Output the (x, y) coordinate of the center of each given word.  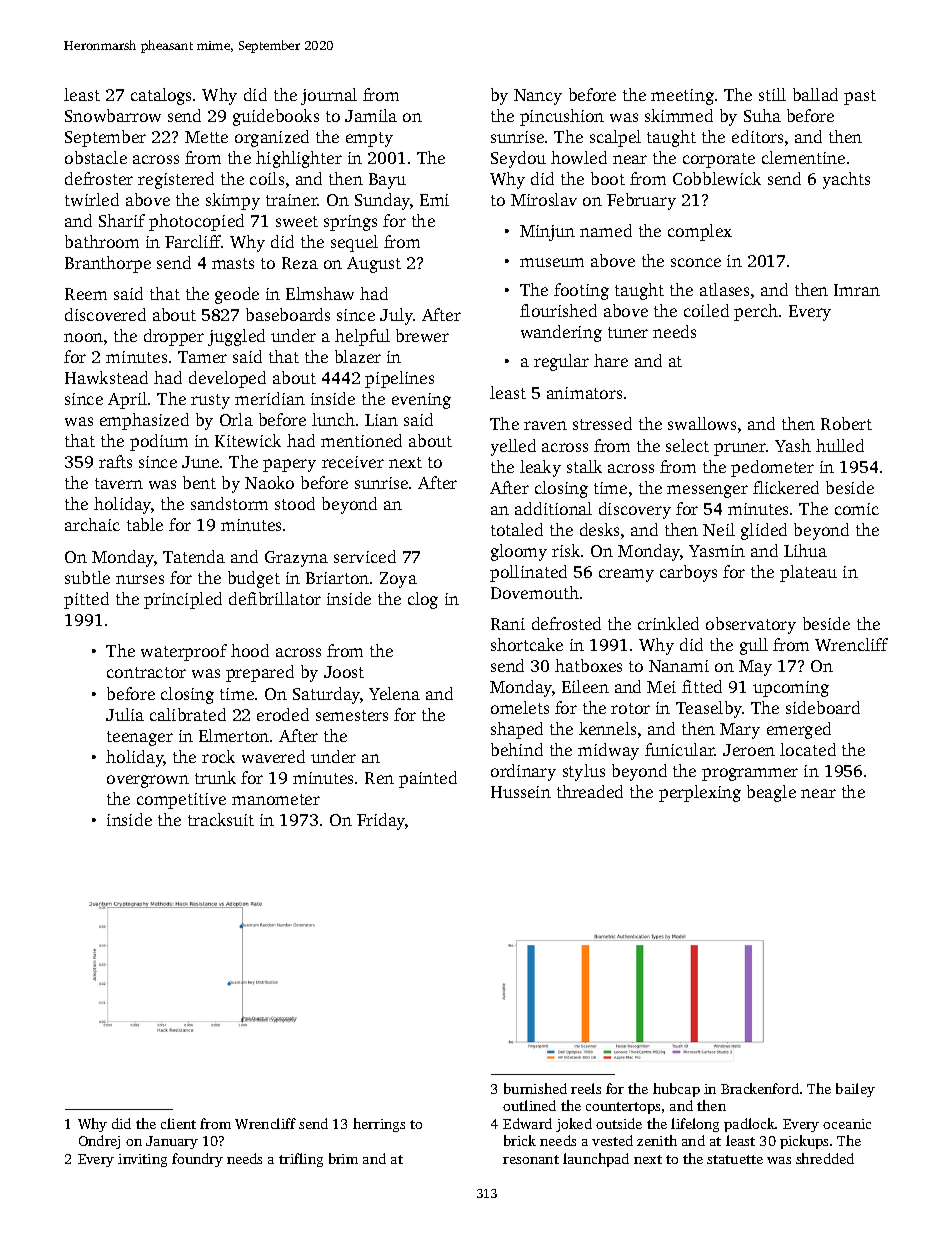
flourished (558, 310)
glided (764, 531)
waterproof (184, 652)
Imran (857, 290)
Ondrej (99, 1142)
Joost (344, 672)
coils (267, 178)
